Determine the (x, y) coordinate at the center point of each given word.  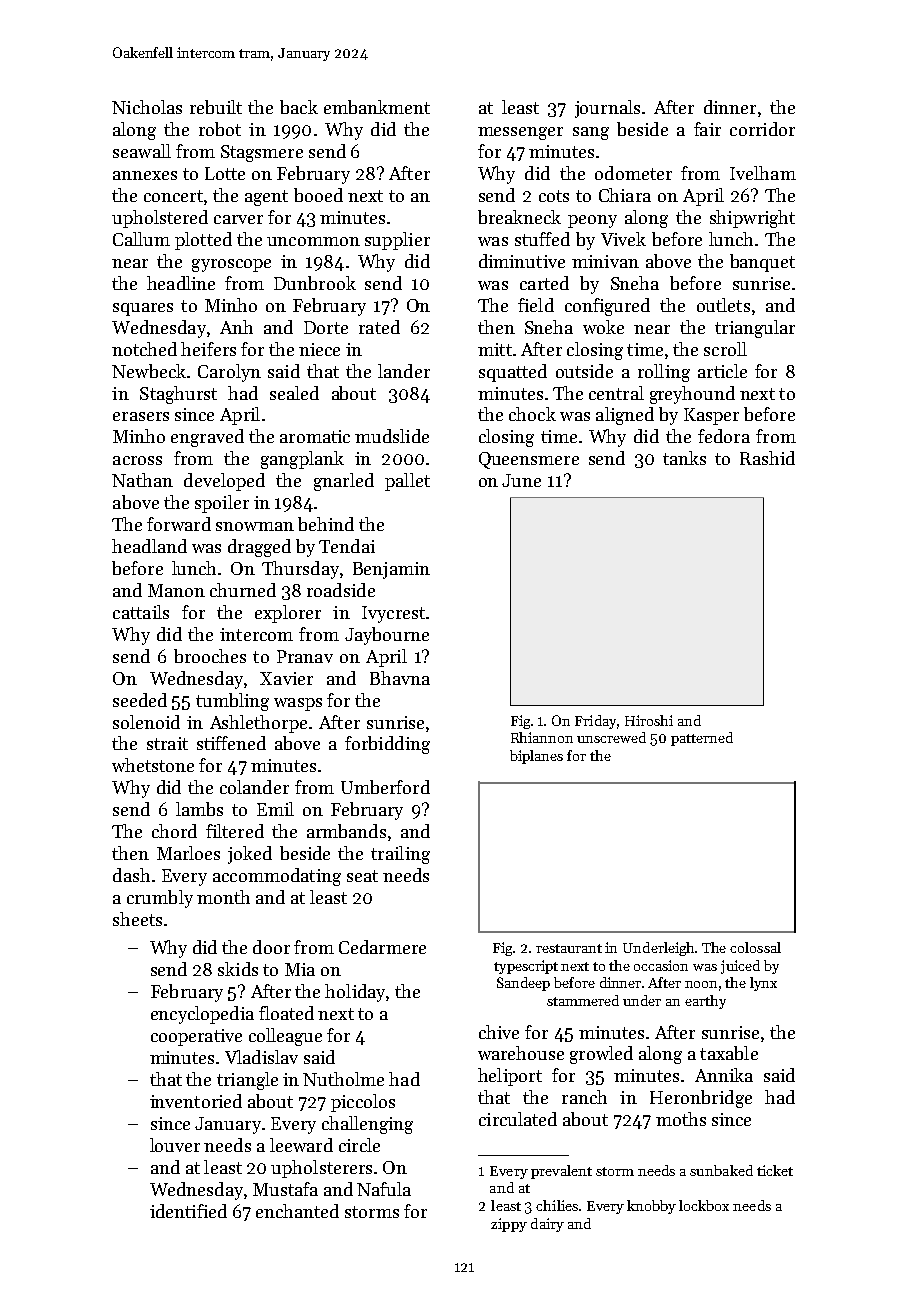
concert (173, 196)
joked (250, 855)
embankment (377, 107)
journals (607, 109)
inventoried (196, 1101)
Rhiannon (542, 737)
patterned (702, 739)
